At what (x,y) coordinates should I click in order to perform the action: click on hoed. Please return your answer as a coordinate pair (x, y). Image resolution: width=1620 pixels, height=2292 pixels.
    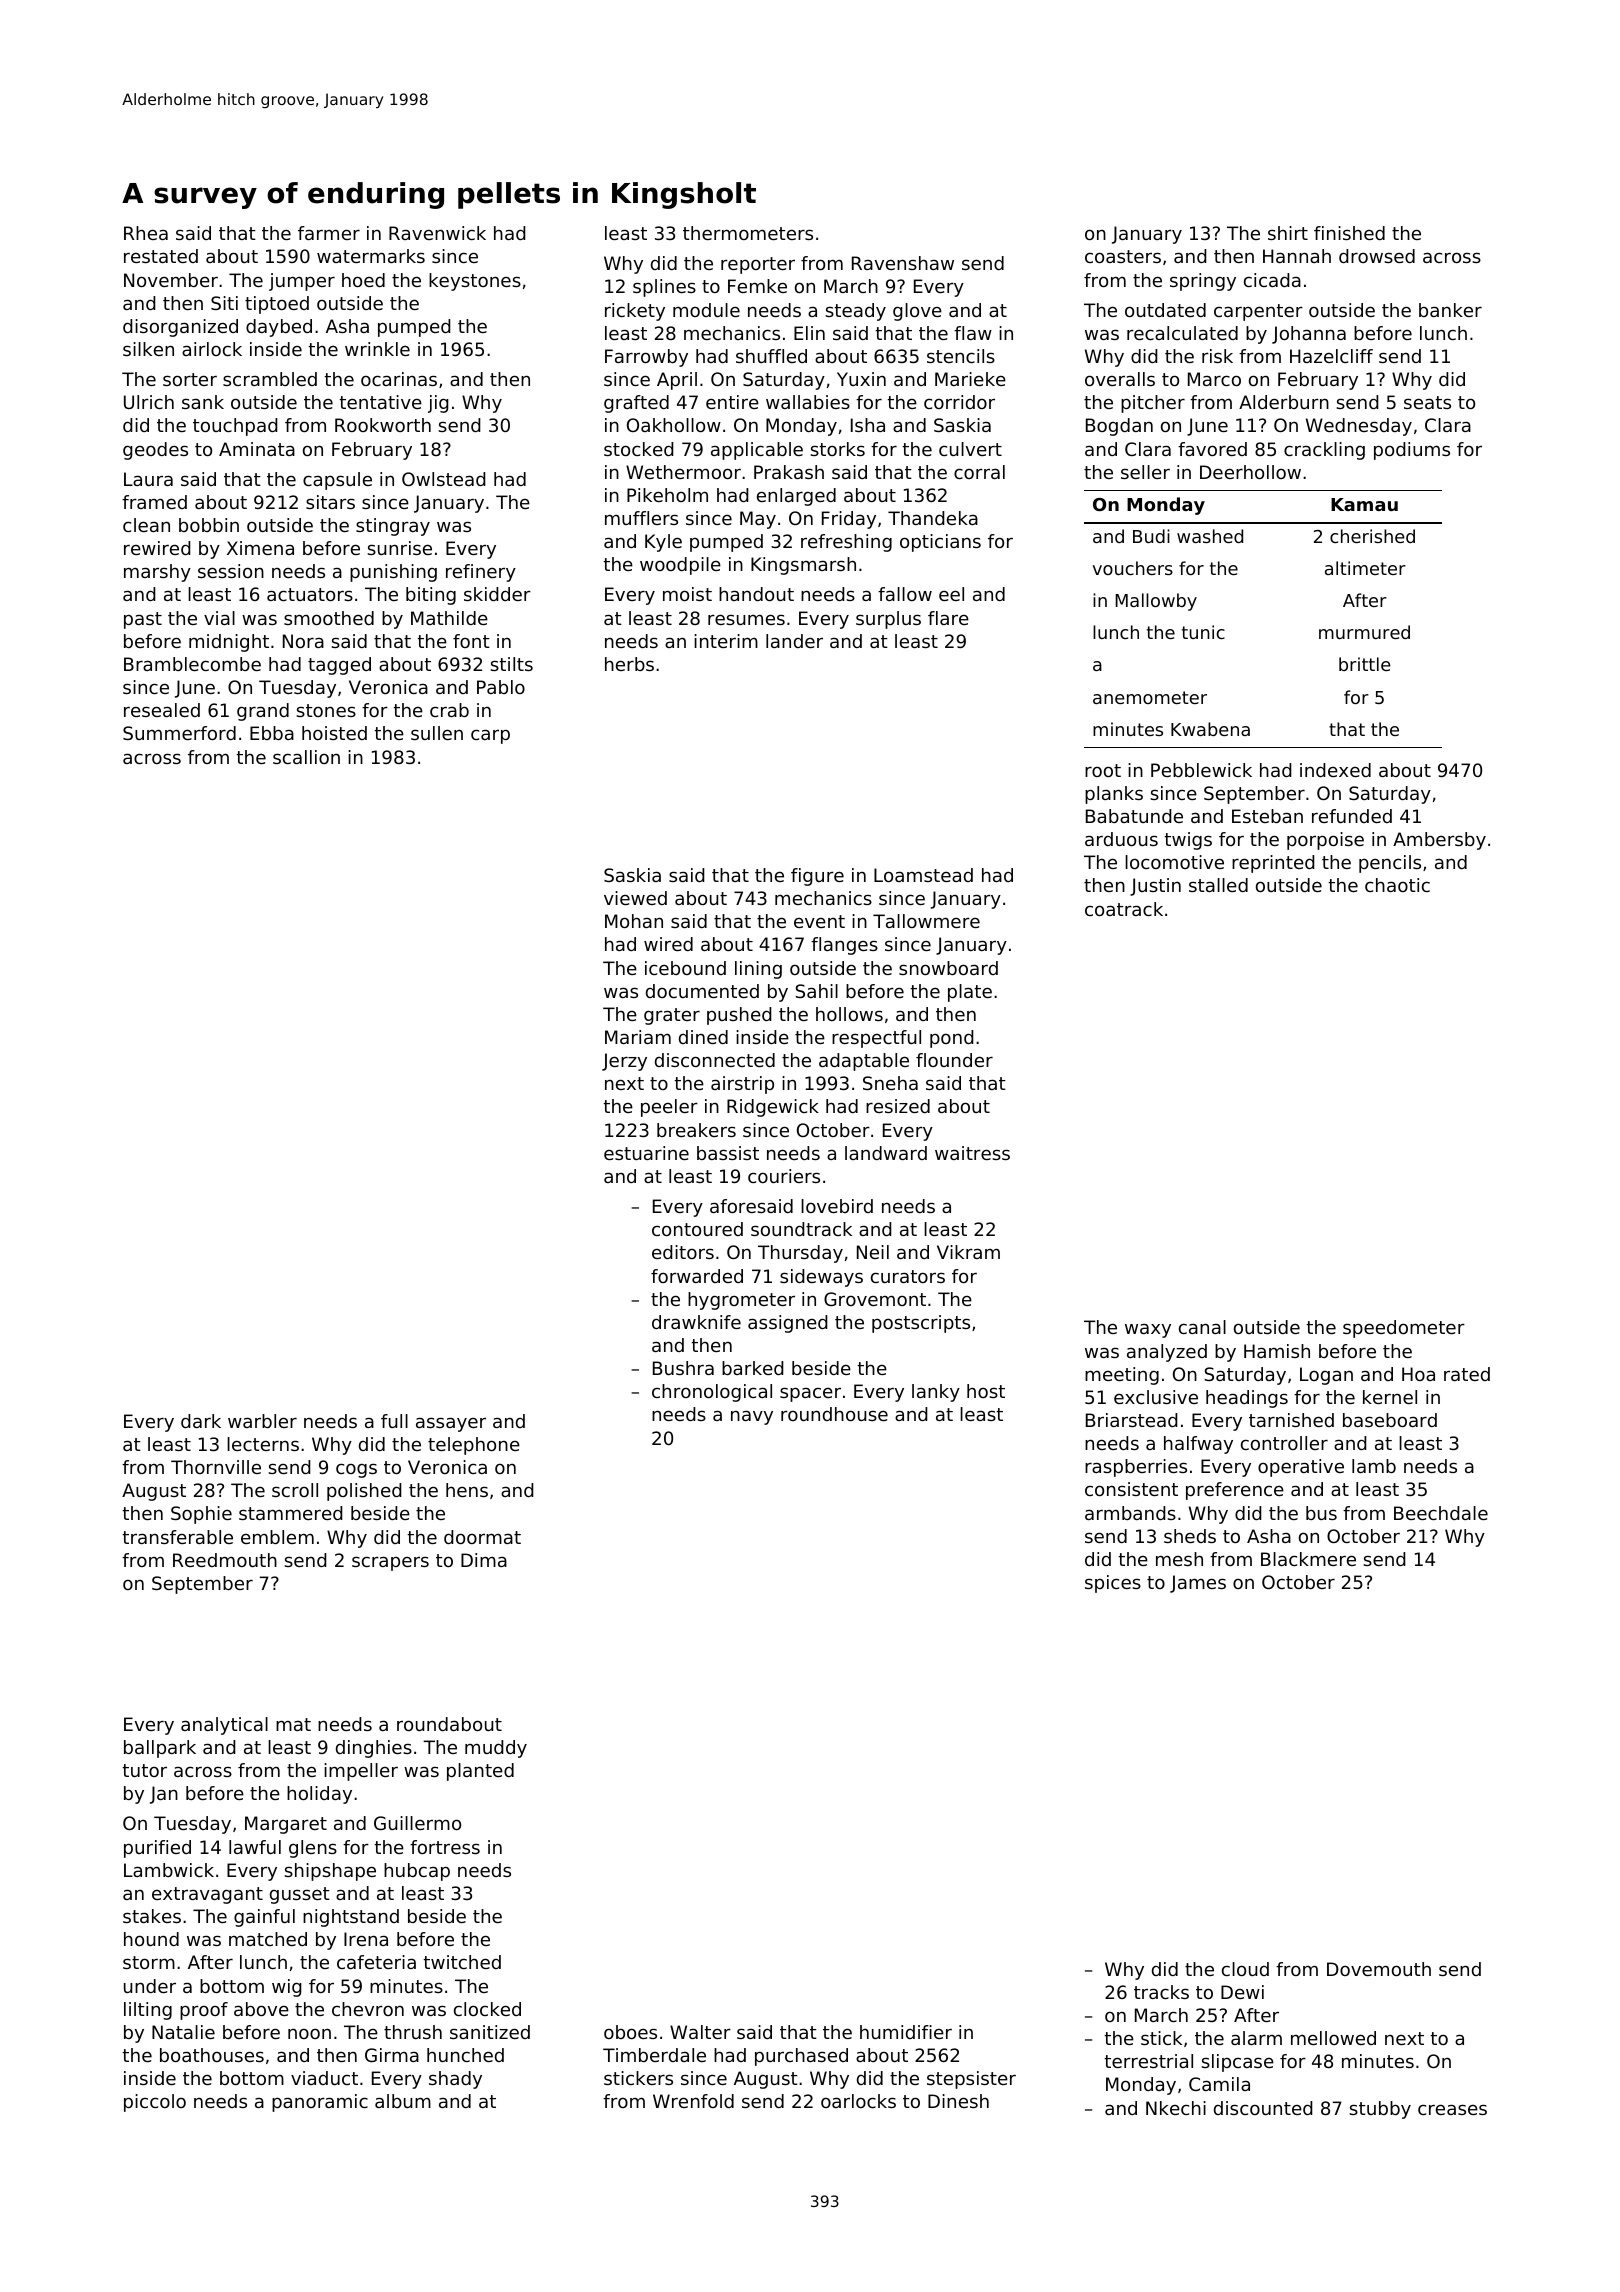
    Looking at the image, I should click on (363, 280).
